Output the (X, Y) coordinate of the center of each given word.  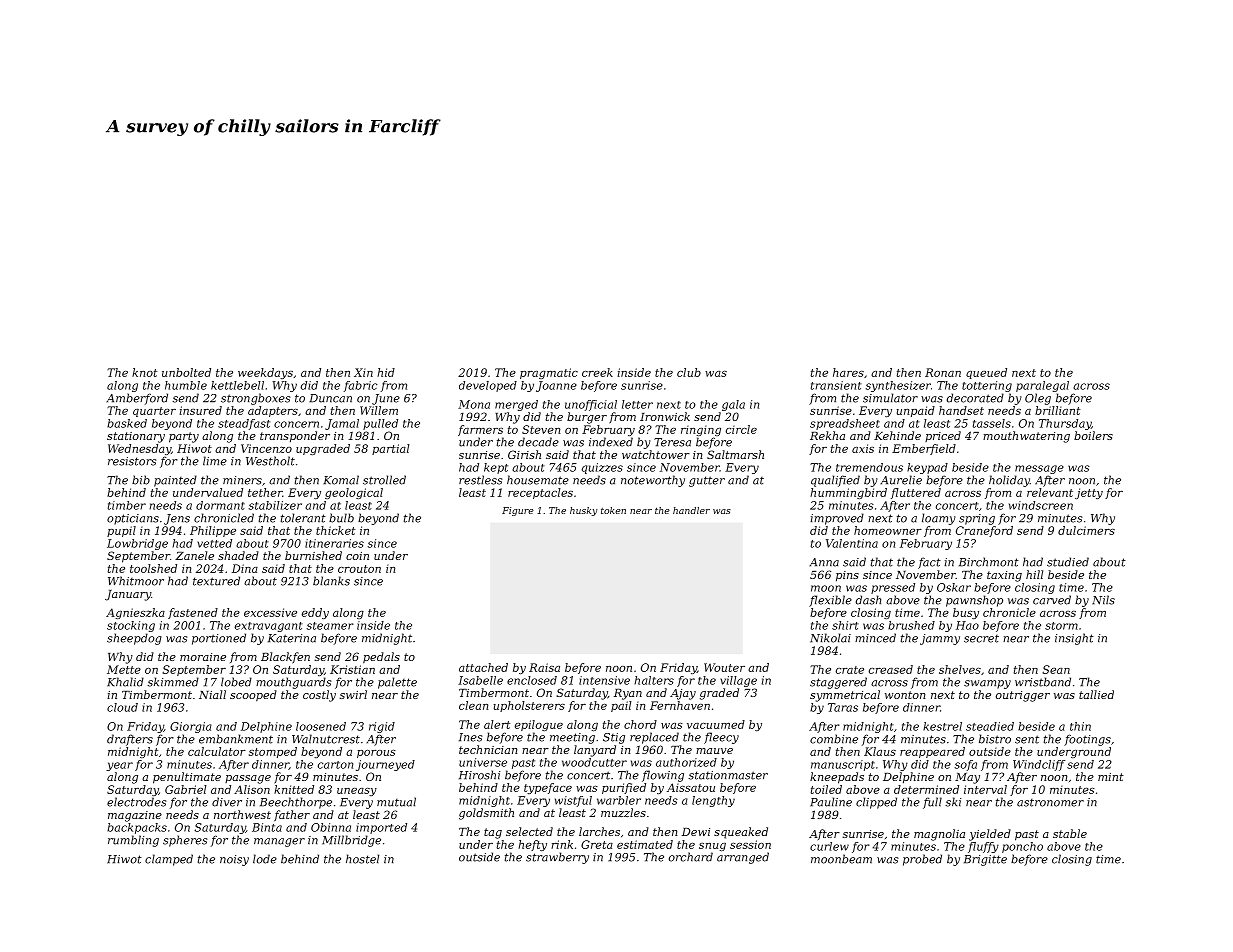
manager (279, 842)
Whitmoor (136, 581)
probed (922, 860)
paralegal (1042, 386)
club (689, 372)
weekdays (265, 373)
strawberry (557, 858)
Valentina (852, 543)
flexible (830, 601)
